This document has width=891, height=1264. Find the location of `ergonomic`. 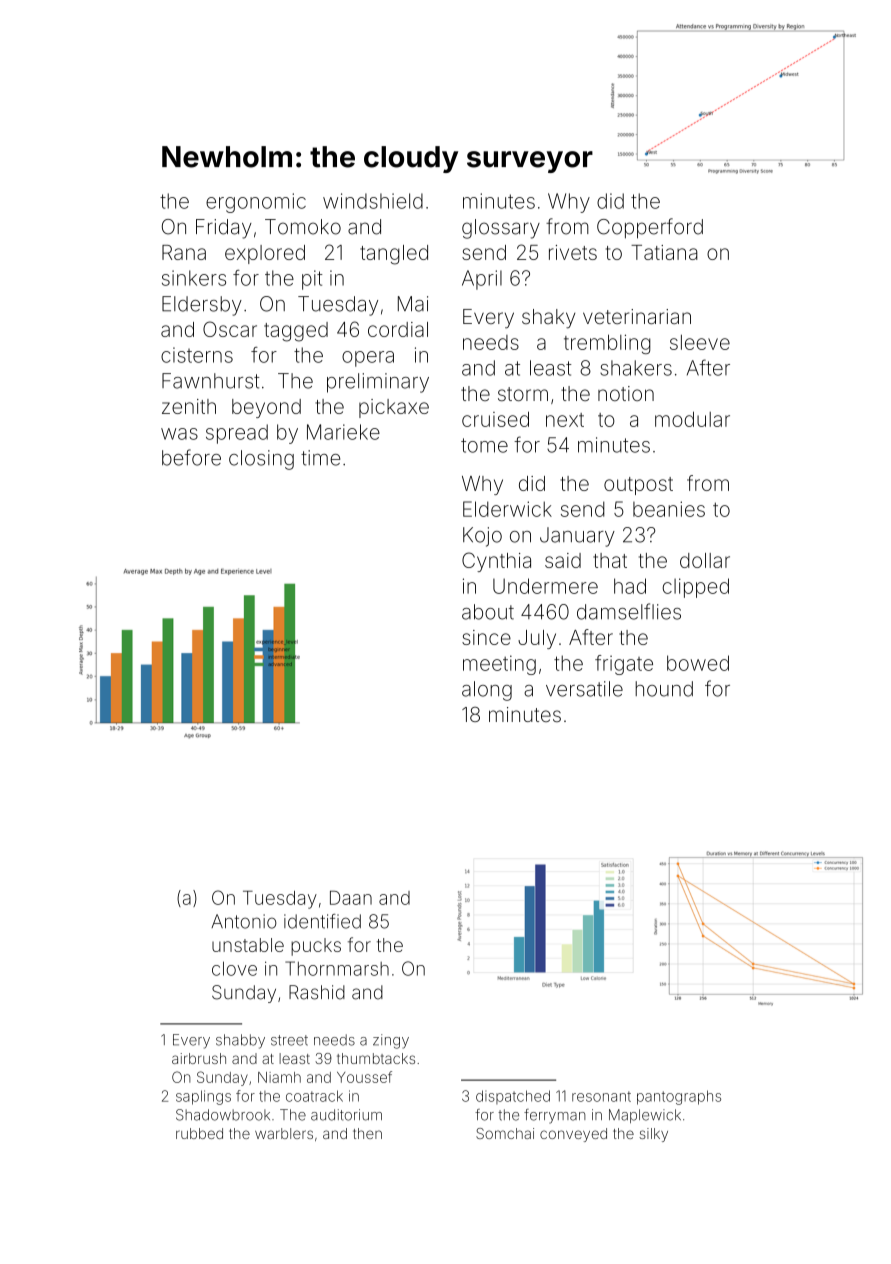

ergonomic is located at coordinates (256, 203).
